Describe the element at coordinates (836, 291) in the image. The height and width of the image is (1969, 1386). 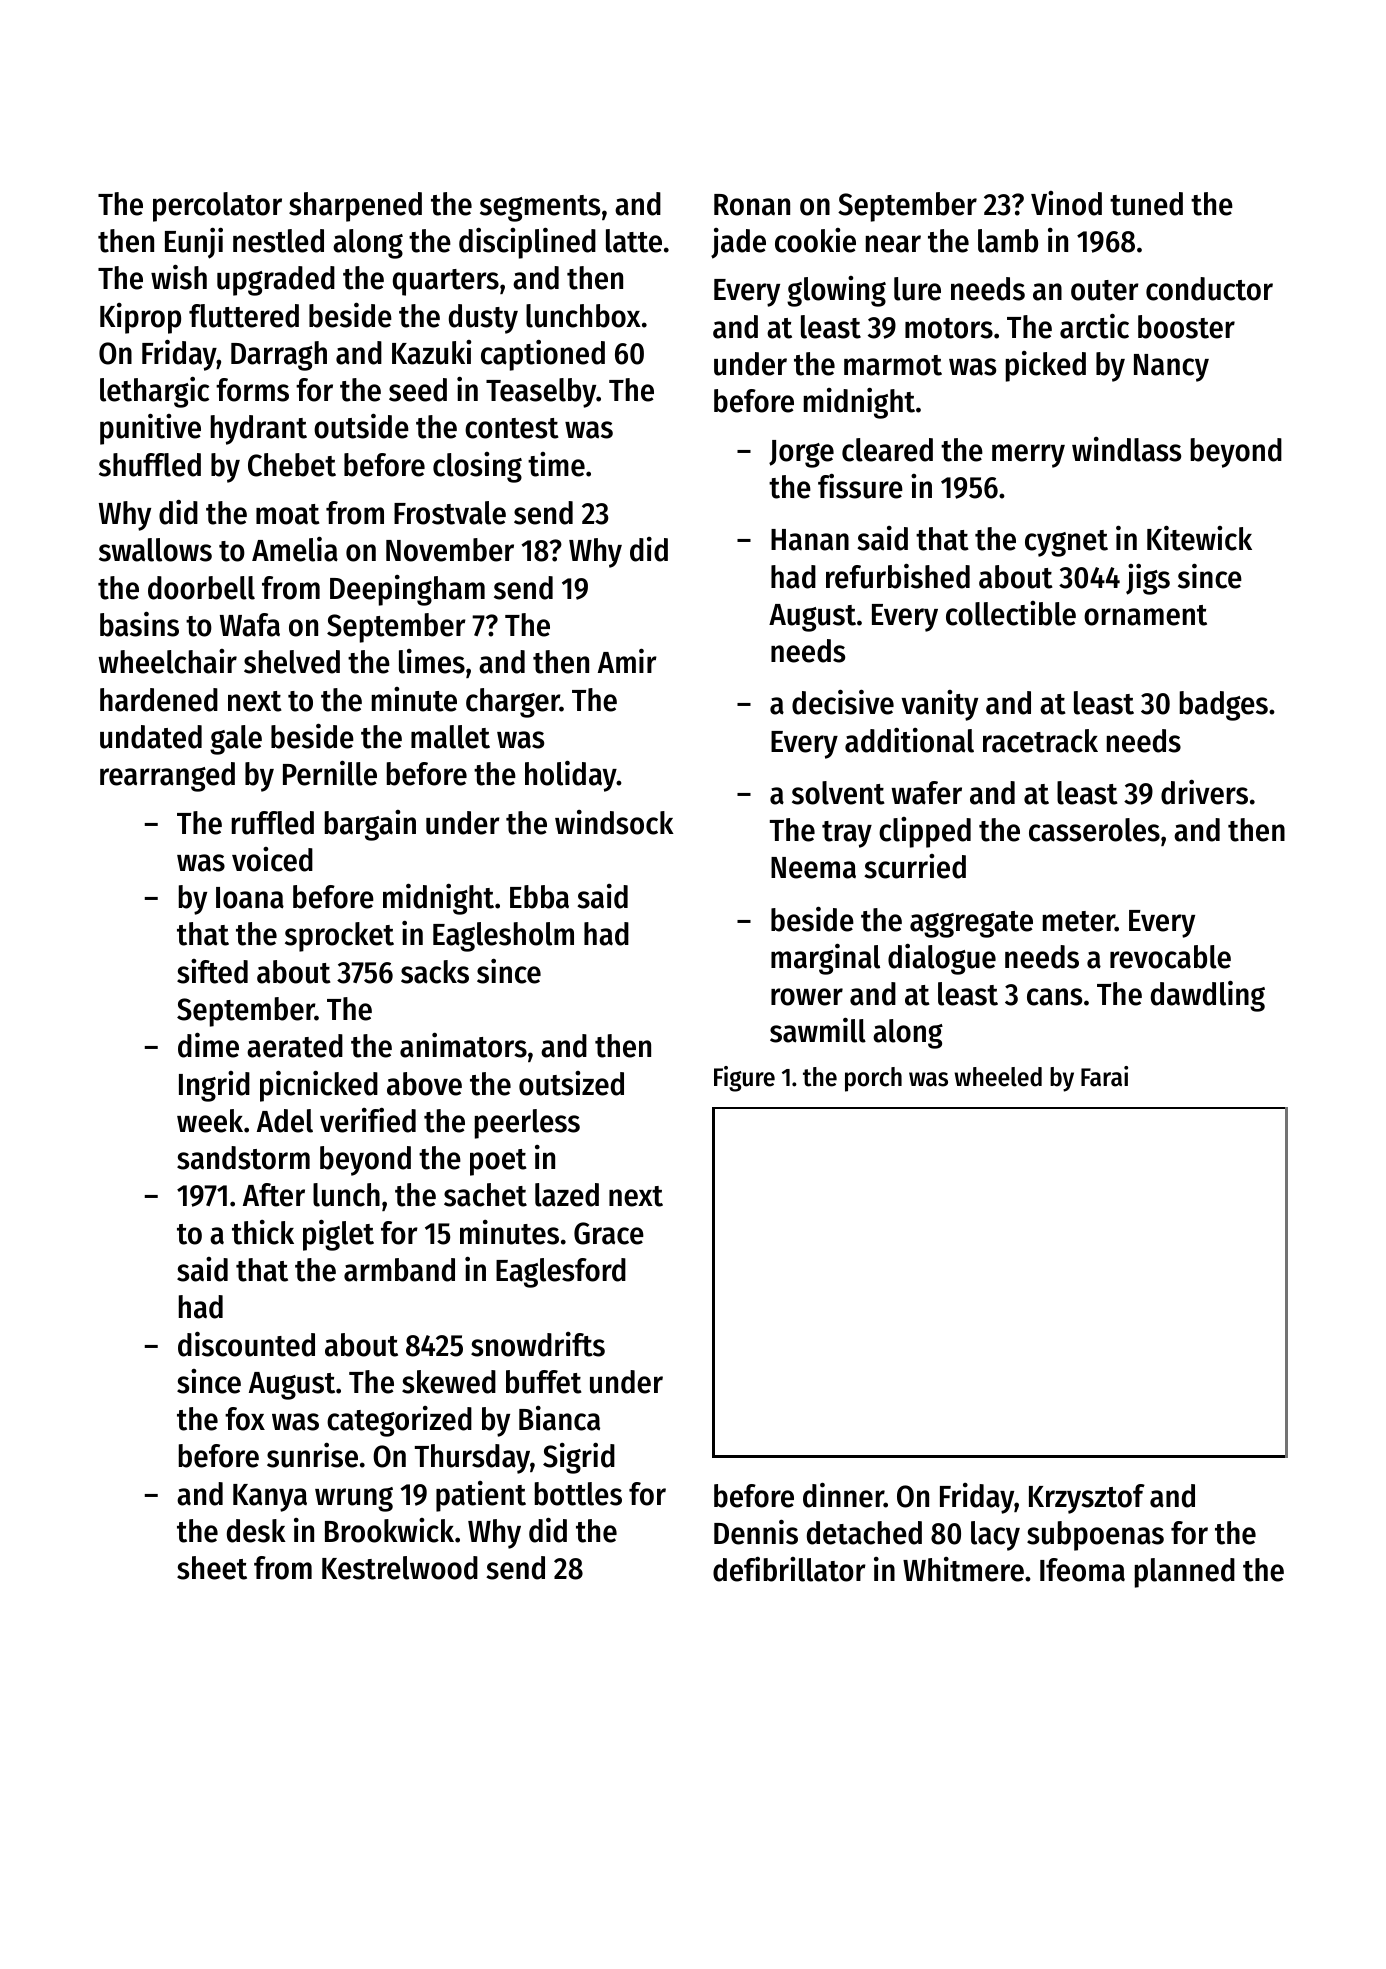
I see `glowing` at that location.
